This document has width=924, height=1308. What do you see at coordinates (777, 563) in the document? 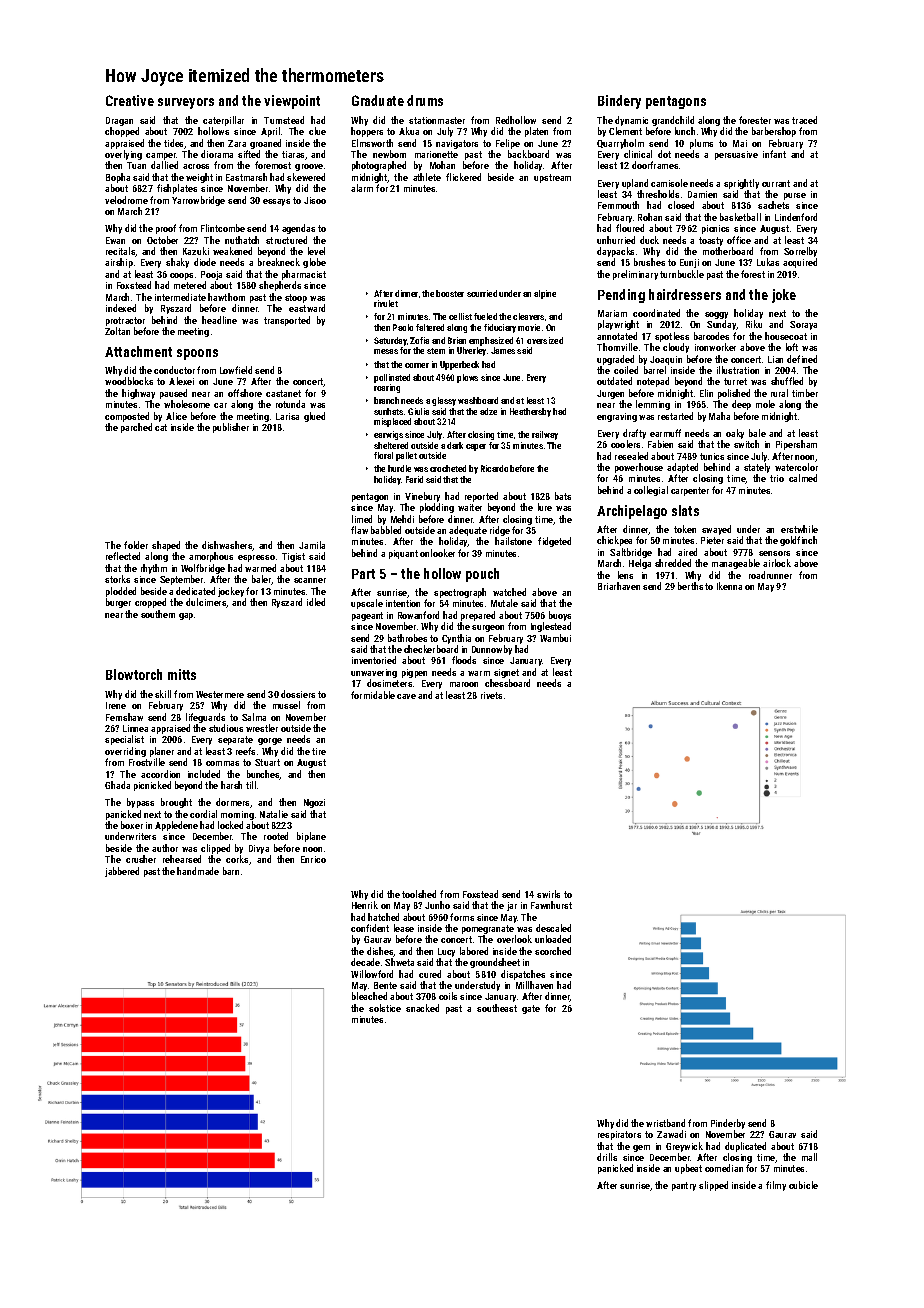
I see `airlock` at bounding box center [777, 563].
